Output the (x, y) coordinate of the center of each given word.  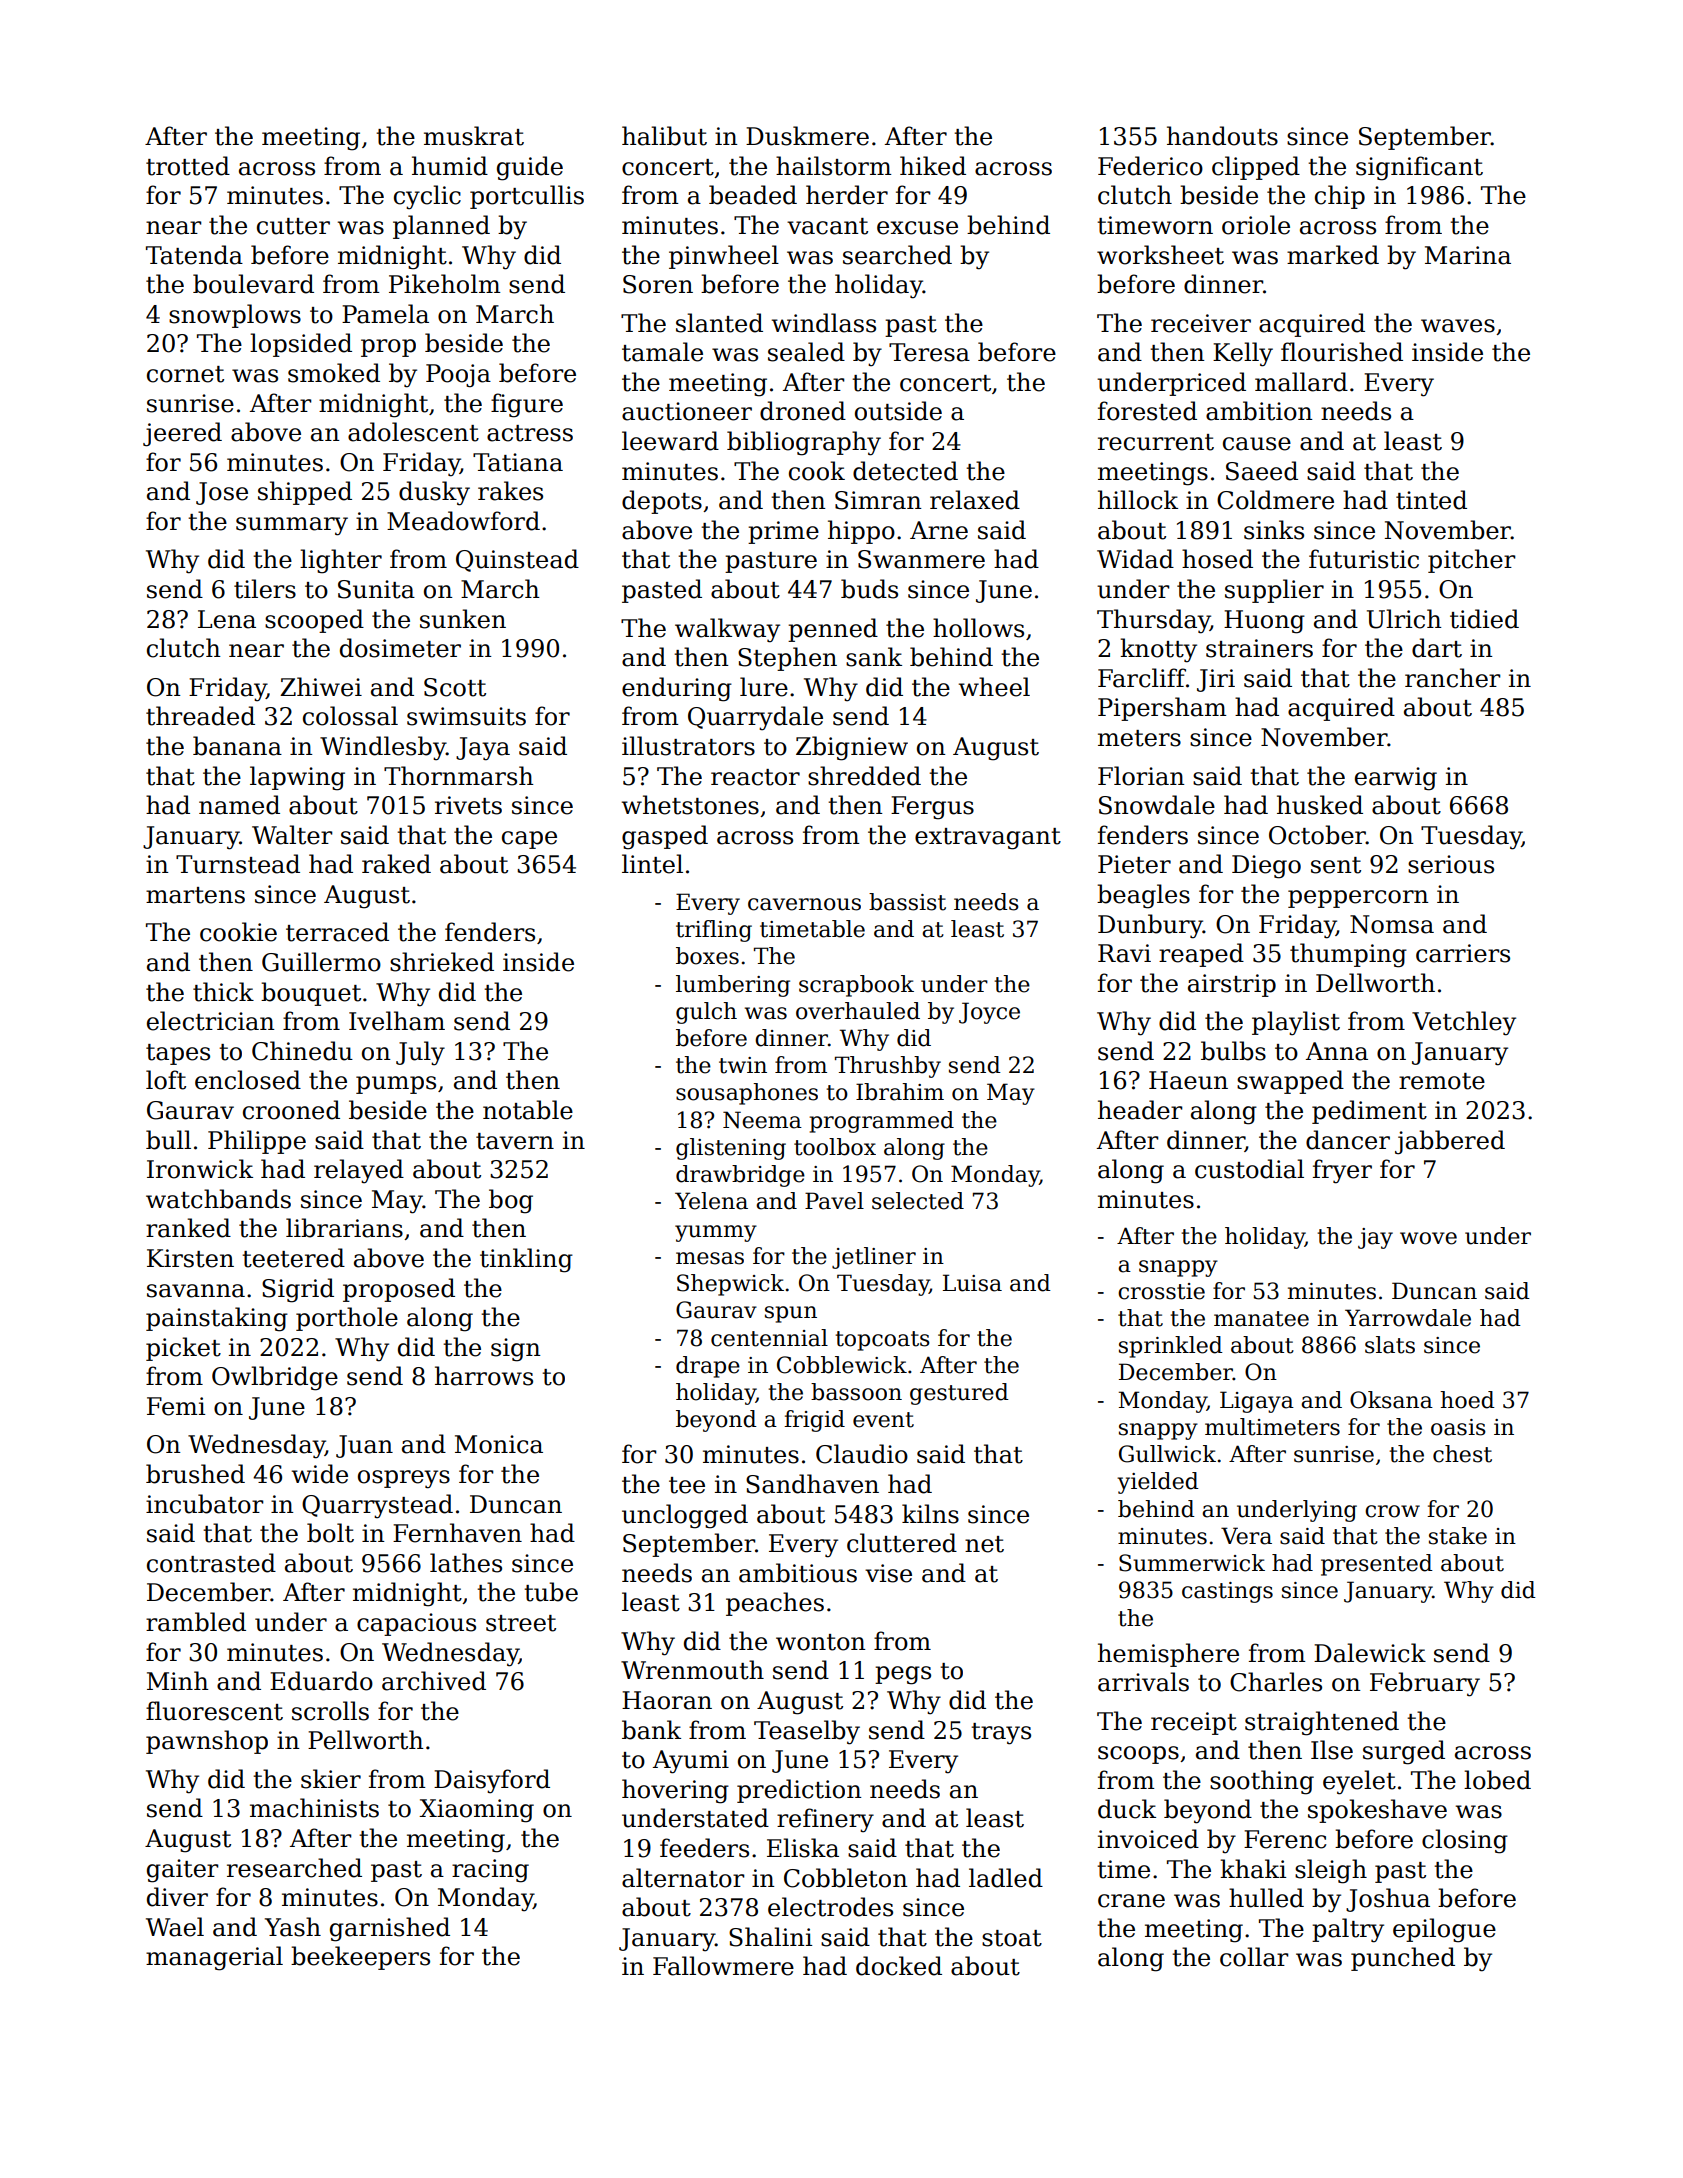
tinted (1431, 500)
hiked (933, 166)
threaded (200, 716)
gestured (959, 1394)
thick (223, 992)
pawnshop (207, 1742)
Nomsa (1392, 924)
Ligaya (1257, 1402)
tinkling (526, 1260)
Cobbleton (846, 1878)
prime (783, 532)
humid (450, 166)
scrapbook (856, 986)
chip (1340, 197)
